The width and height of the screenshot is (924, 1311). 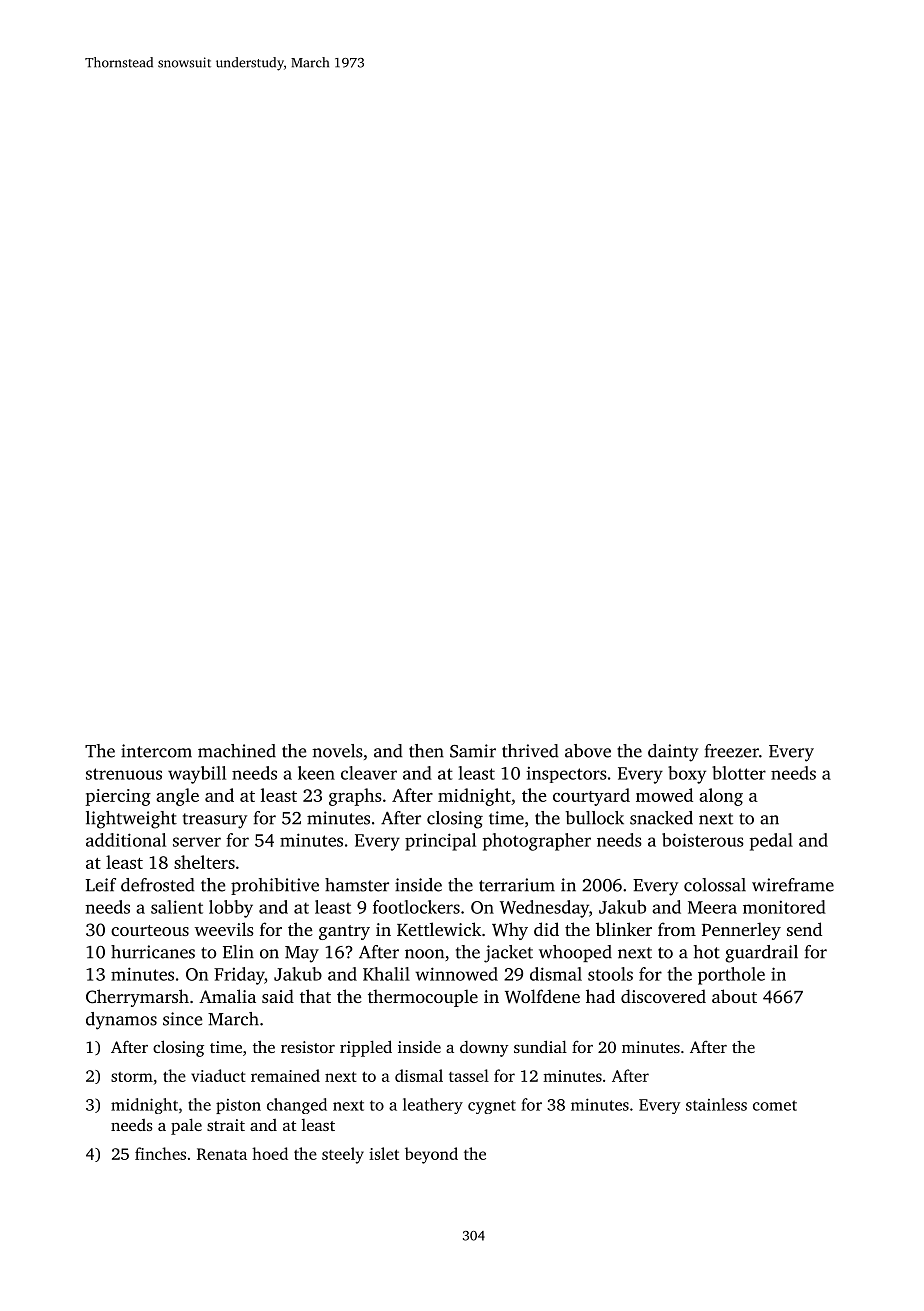 What do you see at coordinates (270, 1153) in the screenshot?
I see `hoed` at bounding box center [270, 1153].
